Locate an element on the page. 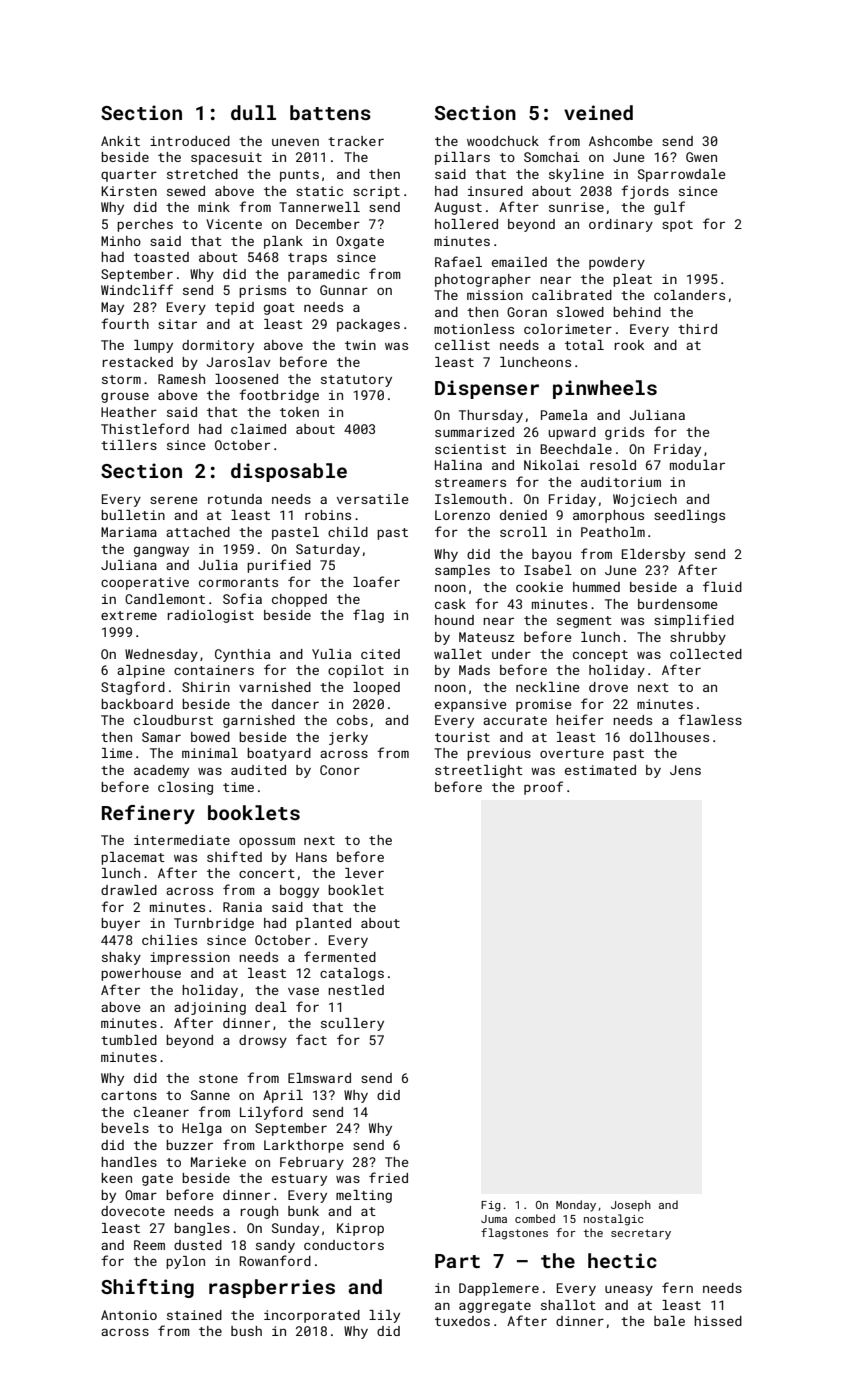 The height and width of the page is (1400, 849). claimed is located at coordinates (258, 429).
